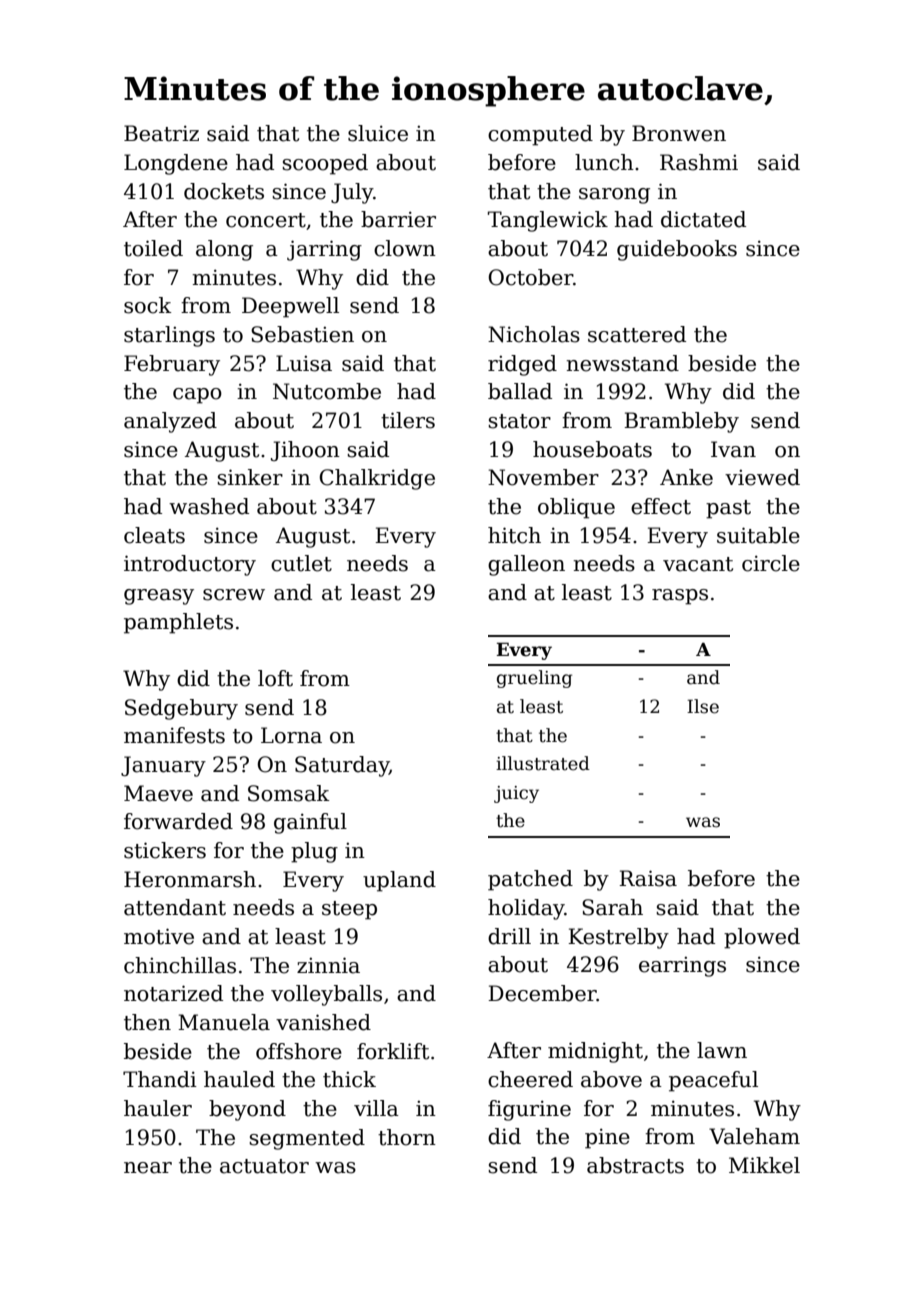  What do you see at coordinates (722, 1050) in the document?
I see `lawn` at bounding box center [722, 1050].
